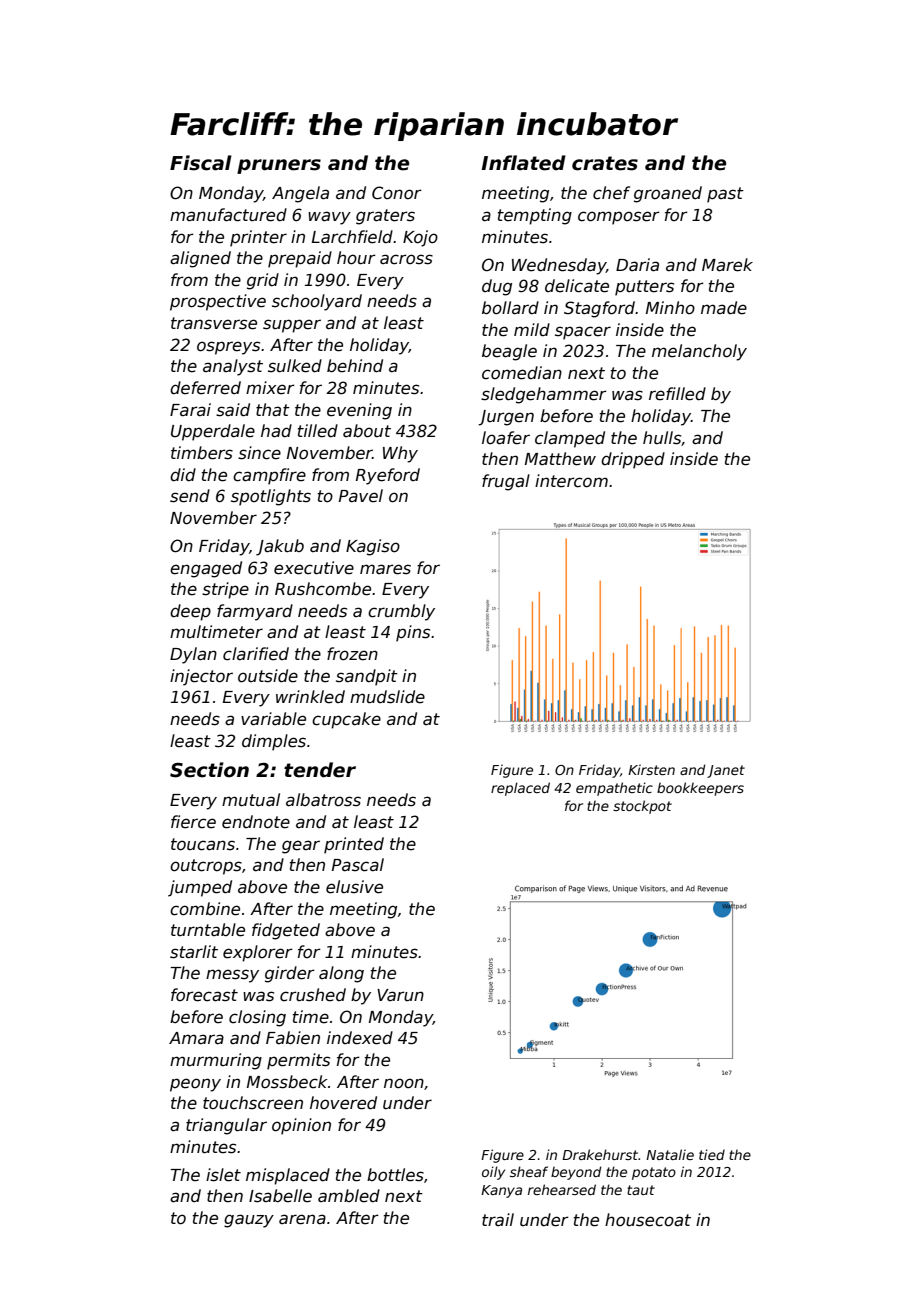 This screenshot has height=1311, width=924. What do you see at coordinates (726, 771) in the screenshot?
I see `Janet` at bounding box center [726, 771].
